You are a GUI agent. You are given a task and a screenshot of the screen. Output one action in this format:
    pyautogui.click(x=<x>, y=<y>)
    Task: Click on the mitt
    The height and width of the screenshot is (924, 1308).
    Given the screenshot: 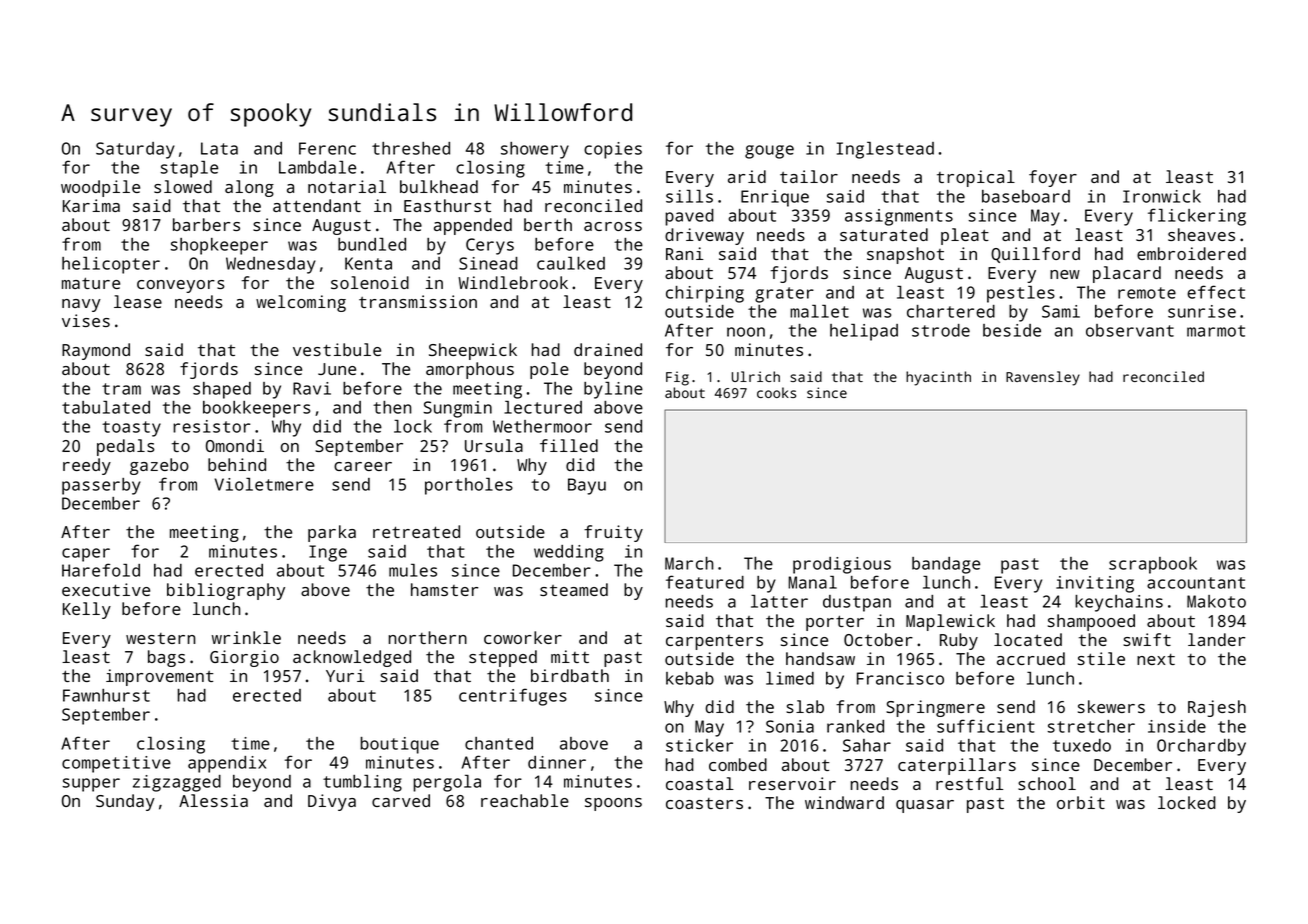 What is the action you would take?
    pyautogui.click(x=570, y=656)
